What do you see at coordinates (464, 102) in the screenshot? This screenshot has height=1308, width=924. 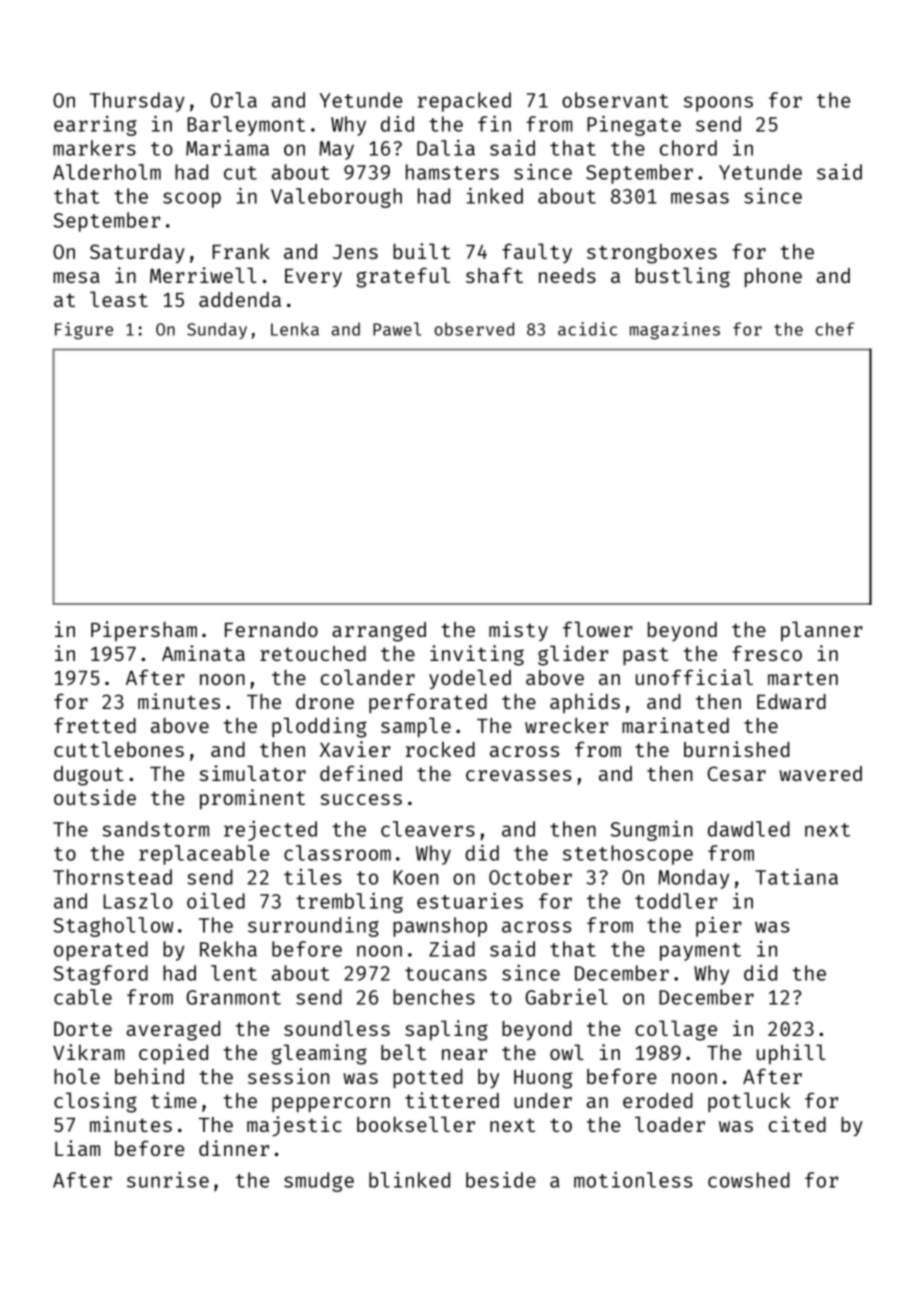 I see `repacked` at bounding box center [464, 102].
